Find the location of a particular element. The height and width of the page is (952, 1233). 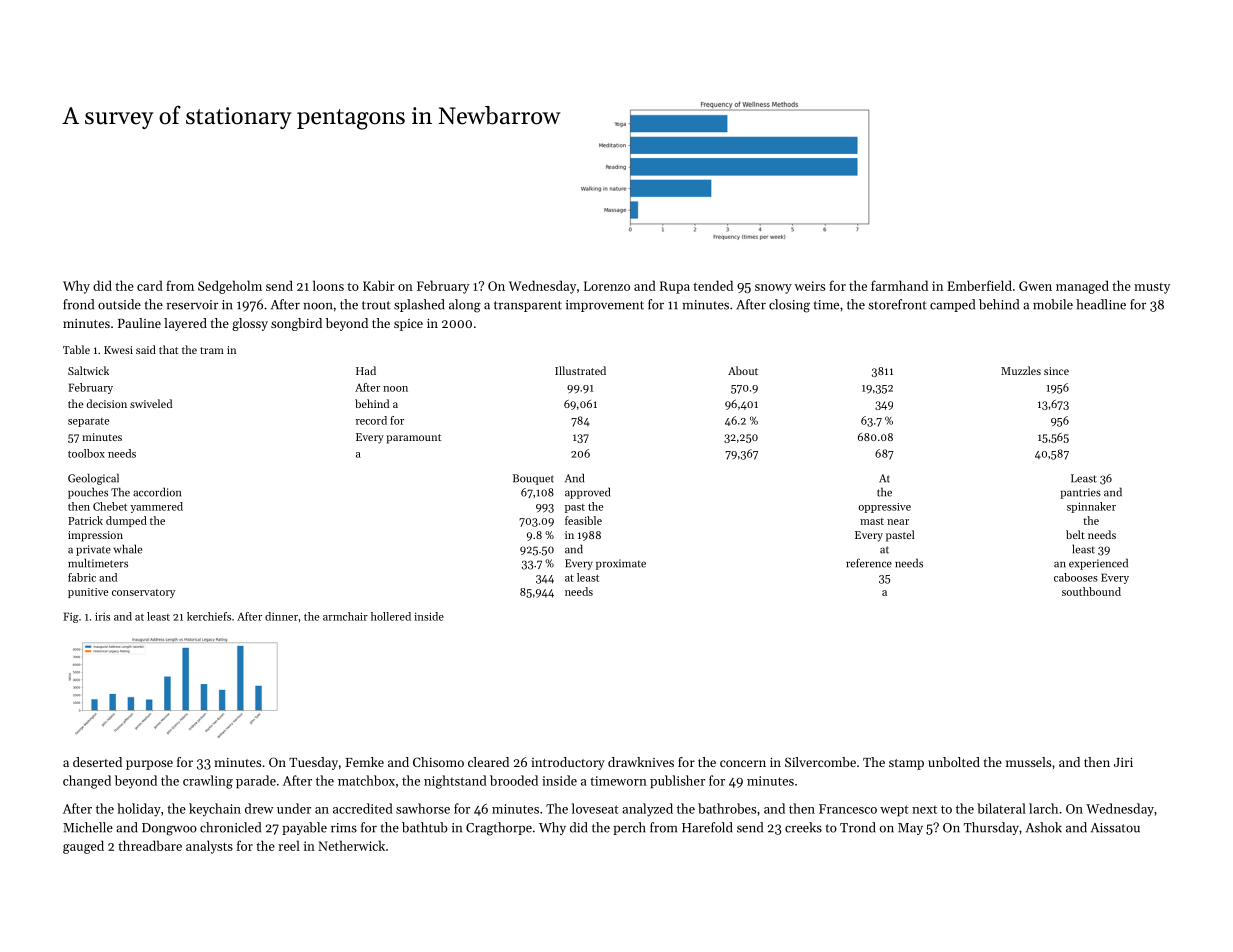

Geological is located at coordinates (93, 479).
